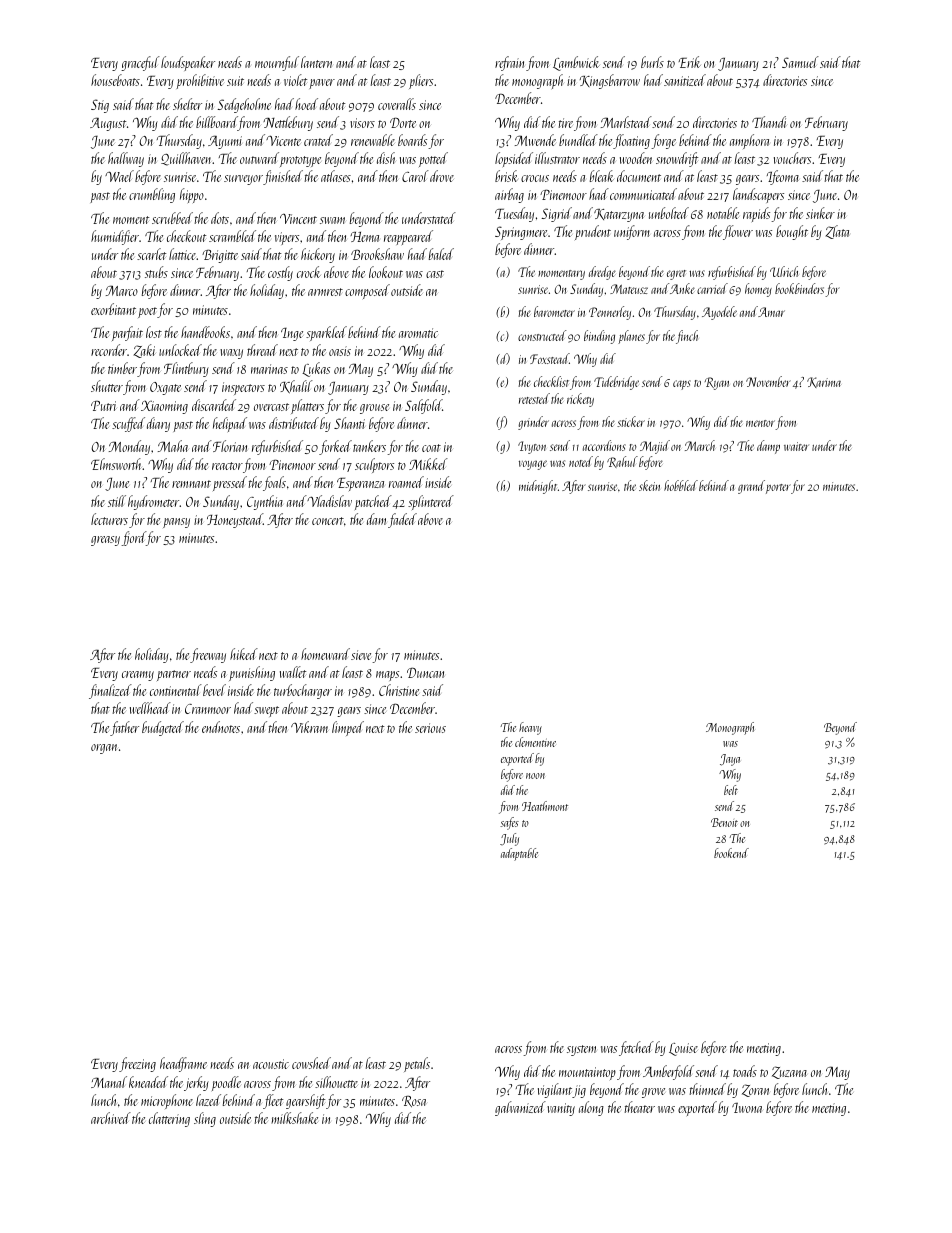  What do you see at coordinates (538, 487) in the screenshot?
I see `midnight` at bounding box center [538, 487].
